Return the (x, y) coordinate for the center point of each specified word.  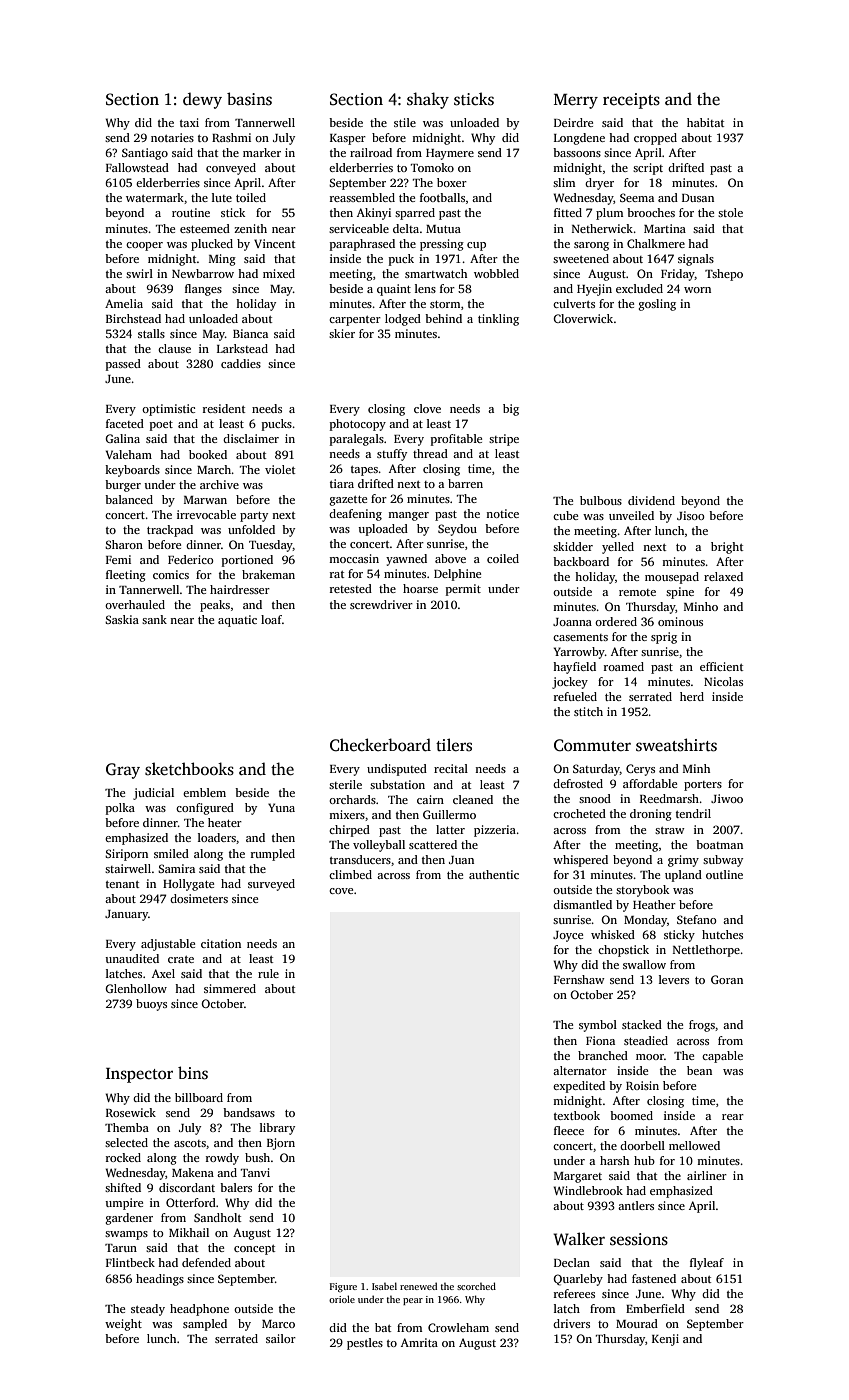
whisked (613, 934)
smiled (171, 853)
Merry (576, 101)
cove (341, 891)
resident (224, 408)
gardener (129, 1219)
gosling (657, 305)
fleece (569, 1130)
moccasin (354, 558)
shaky (428, 100)
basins (249, 99)
